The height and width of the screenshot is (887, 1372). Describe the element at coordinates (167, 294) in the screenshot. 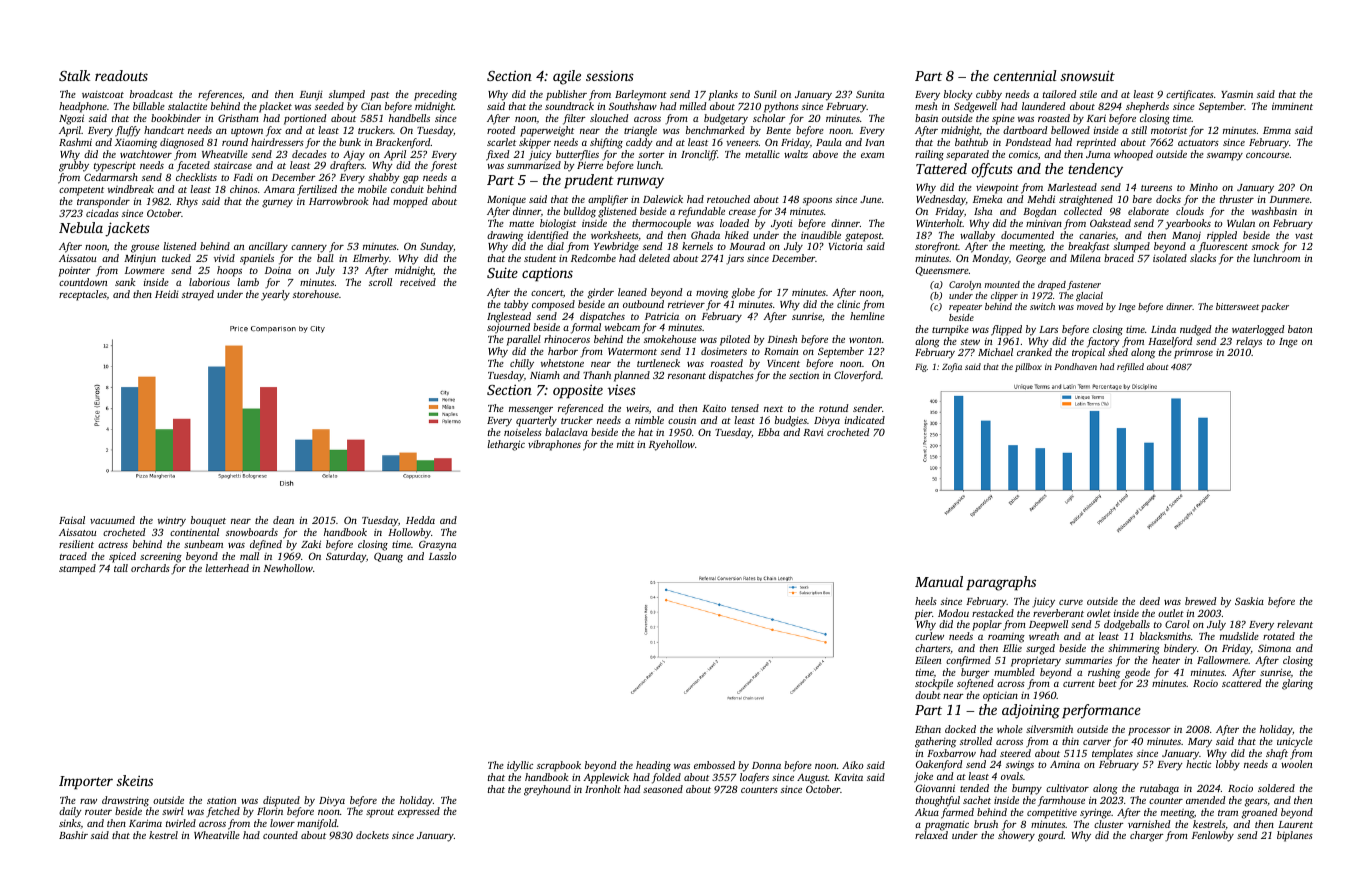

I see `Heidi` at that location.
